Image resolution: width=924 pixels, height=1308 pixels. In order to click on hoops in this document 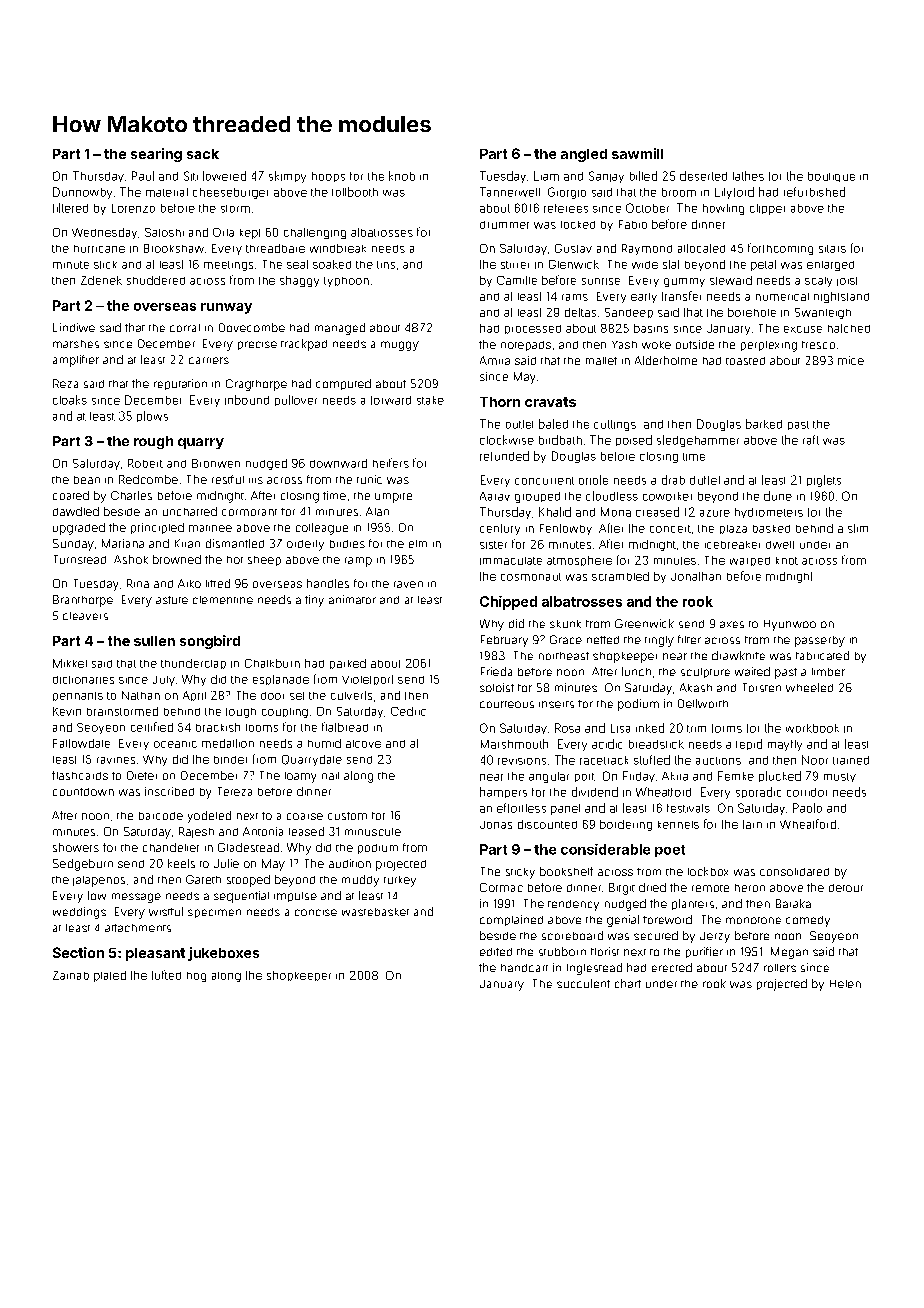, I will do `click(328, 177)`.
